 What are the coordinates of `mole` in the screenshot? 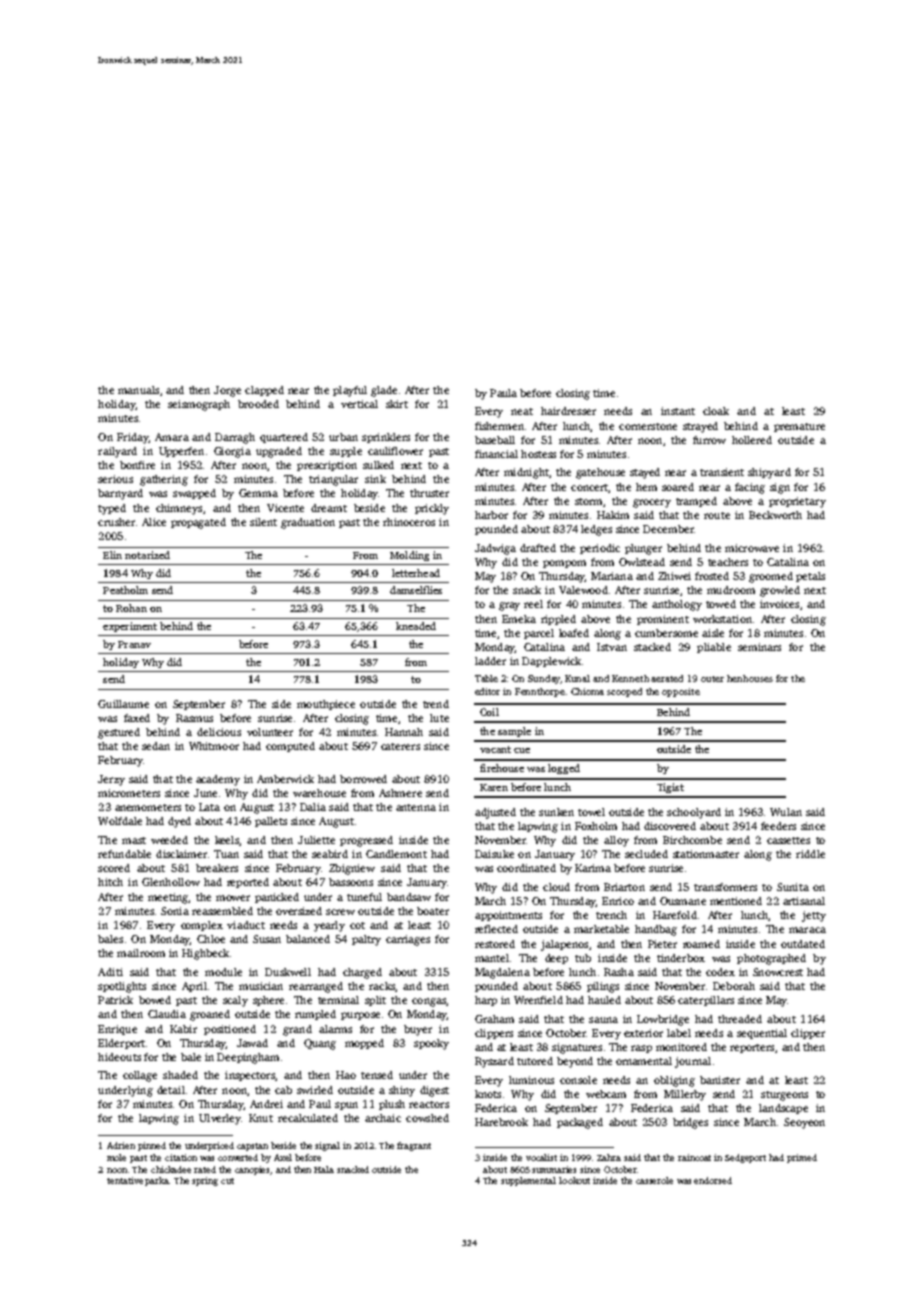 It's located at (116, 1157).
